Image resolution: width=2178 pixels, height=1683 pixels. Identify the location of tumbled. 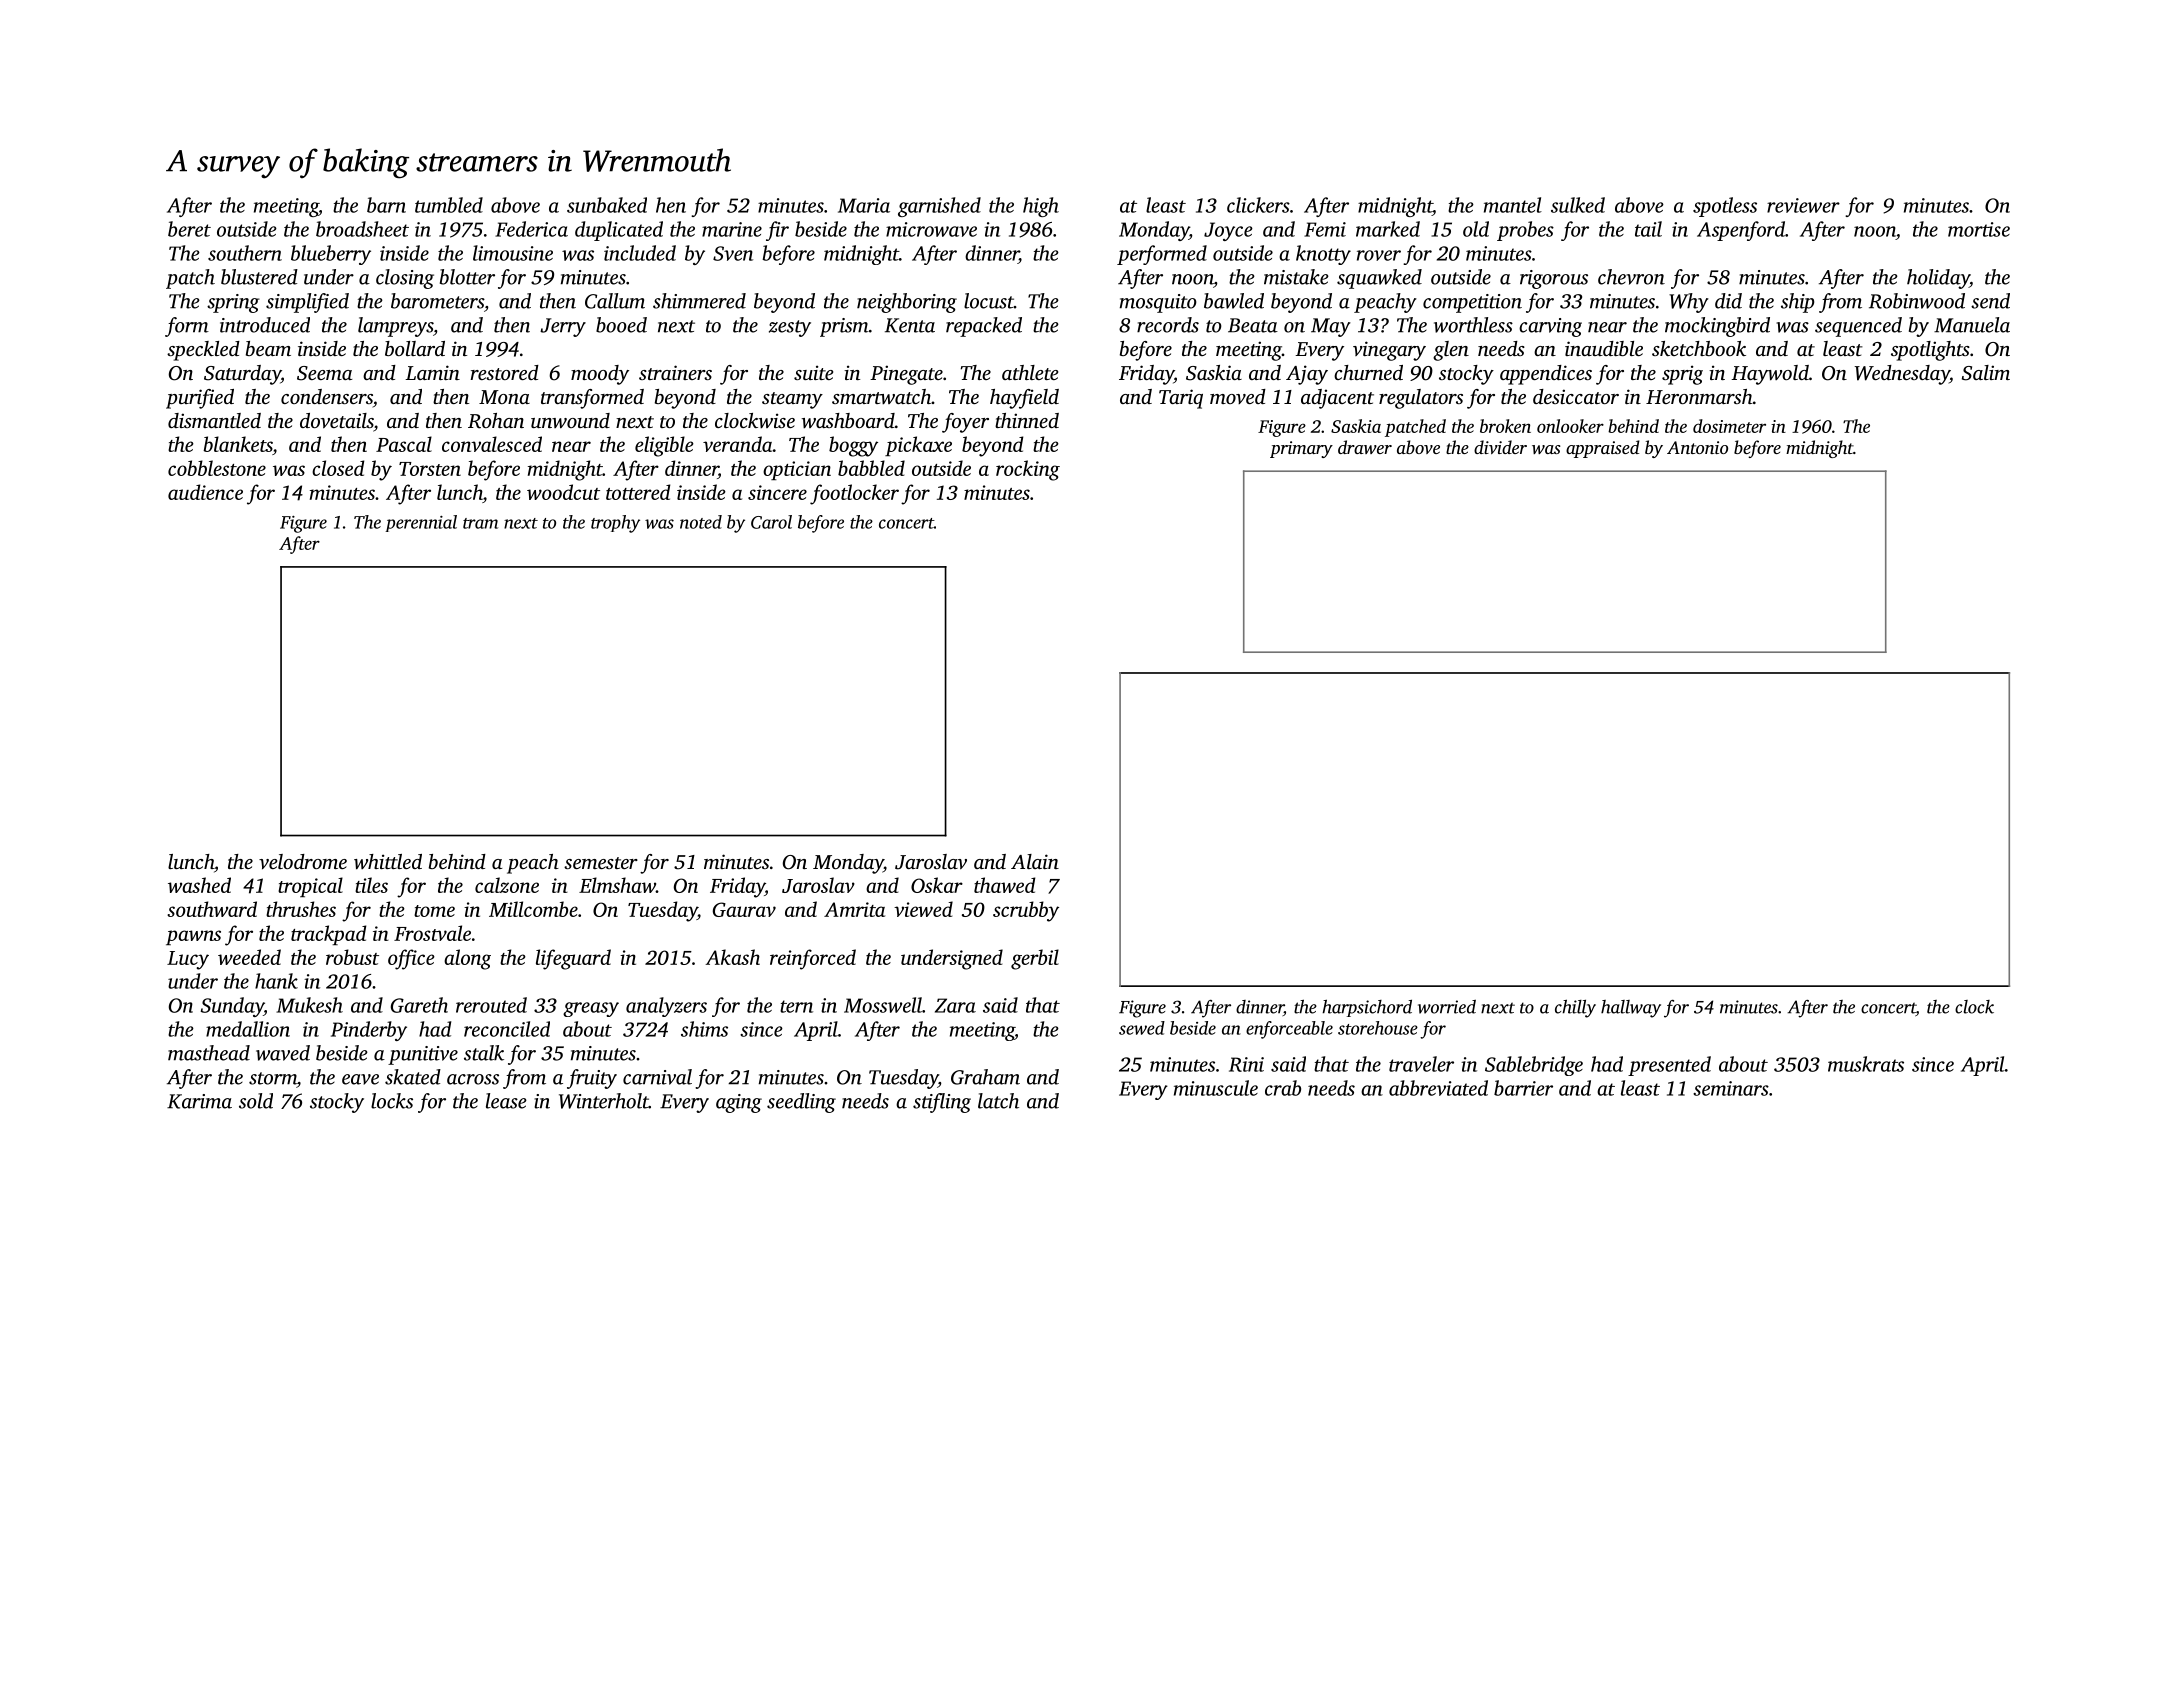
(449, 205).
